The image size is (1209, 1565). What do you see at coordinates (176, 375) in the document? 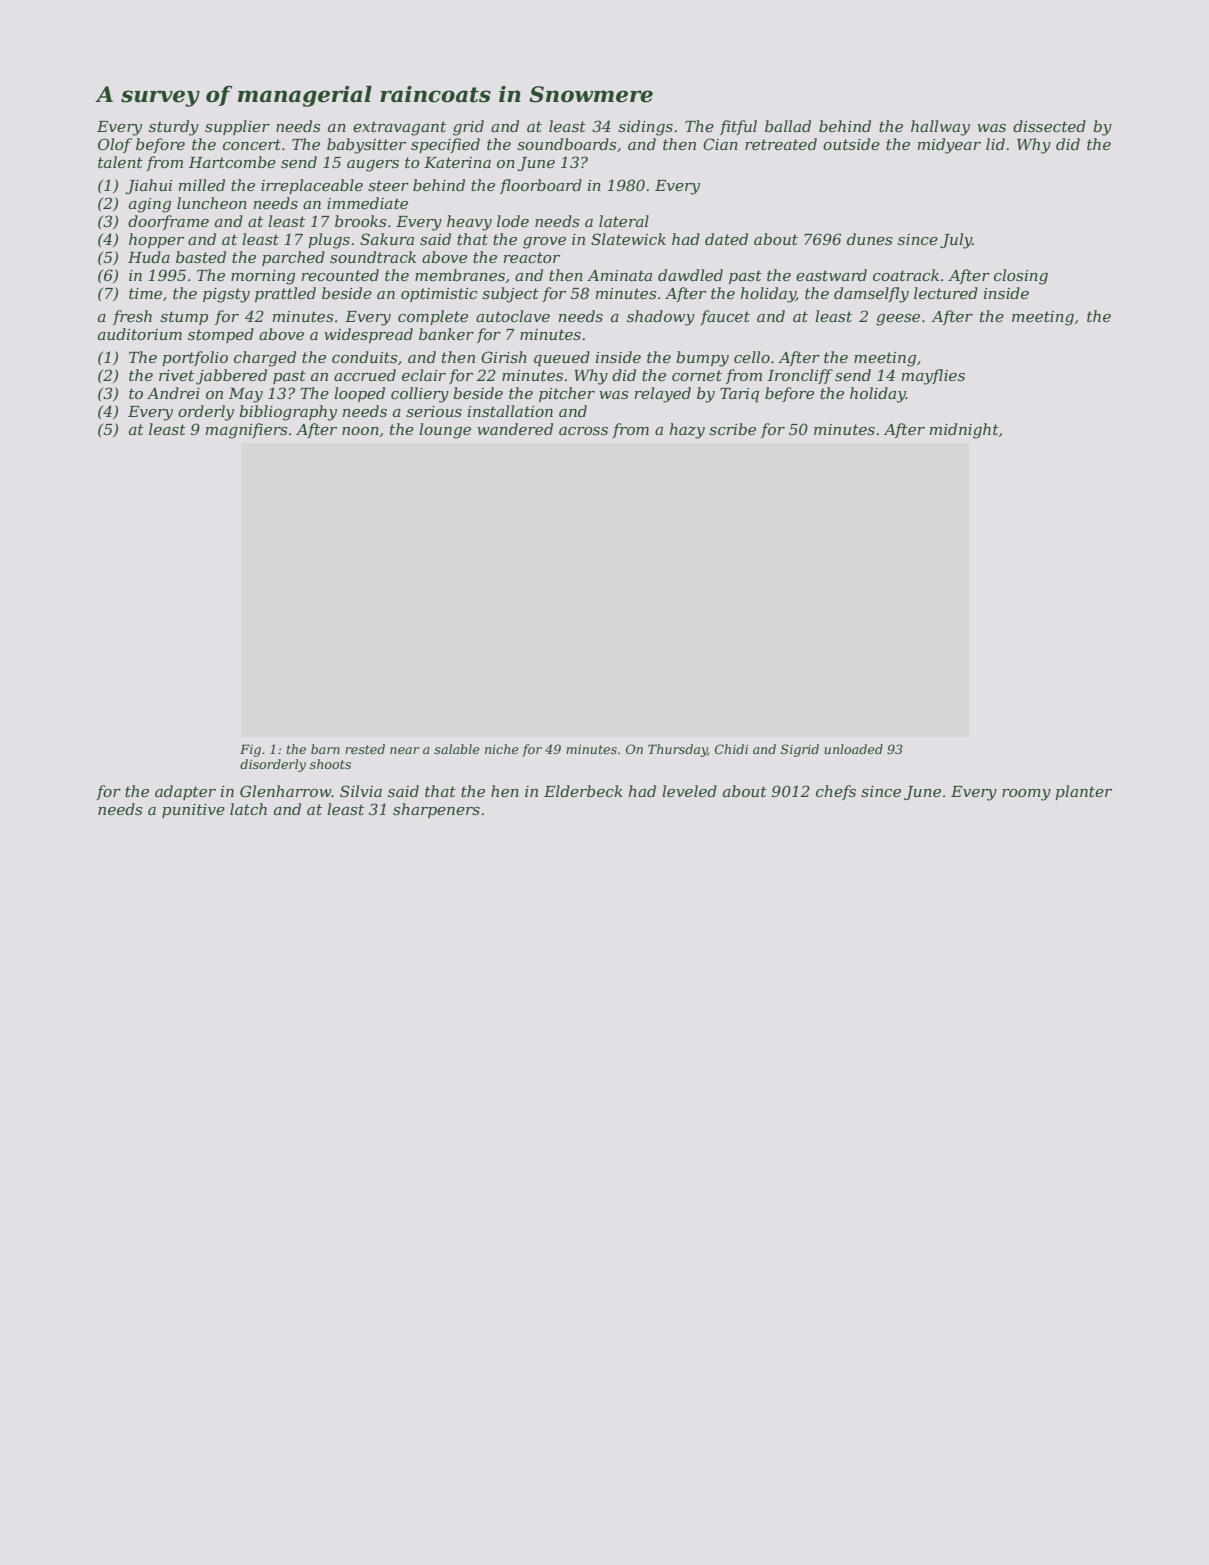
I see `rivet` at bounding box center [176, 375].
